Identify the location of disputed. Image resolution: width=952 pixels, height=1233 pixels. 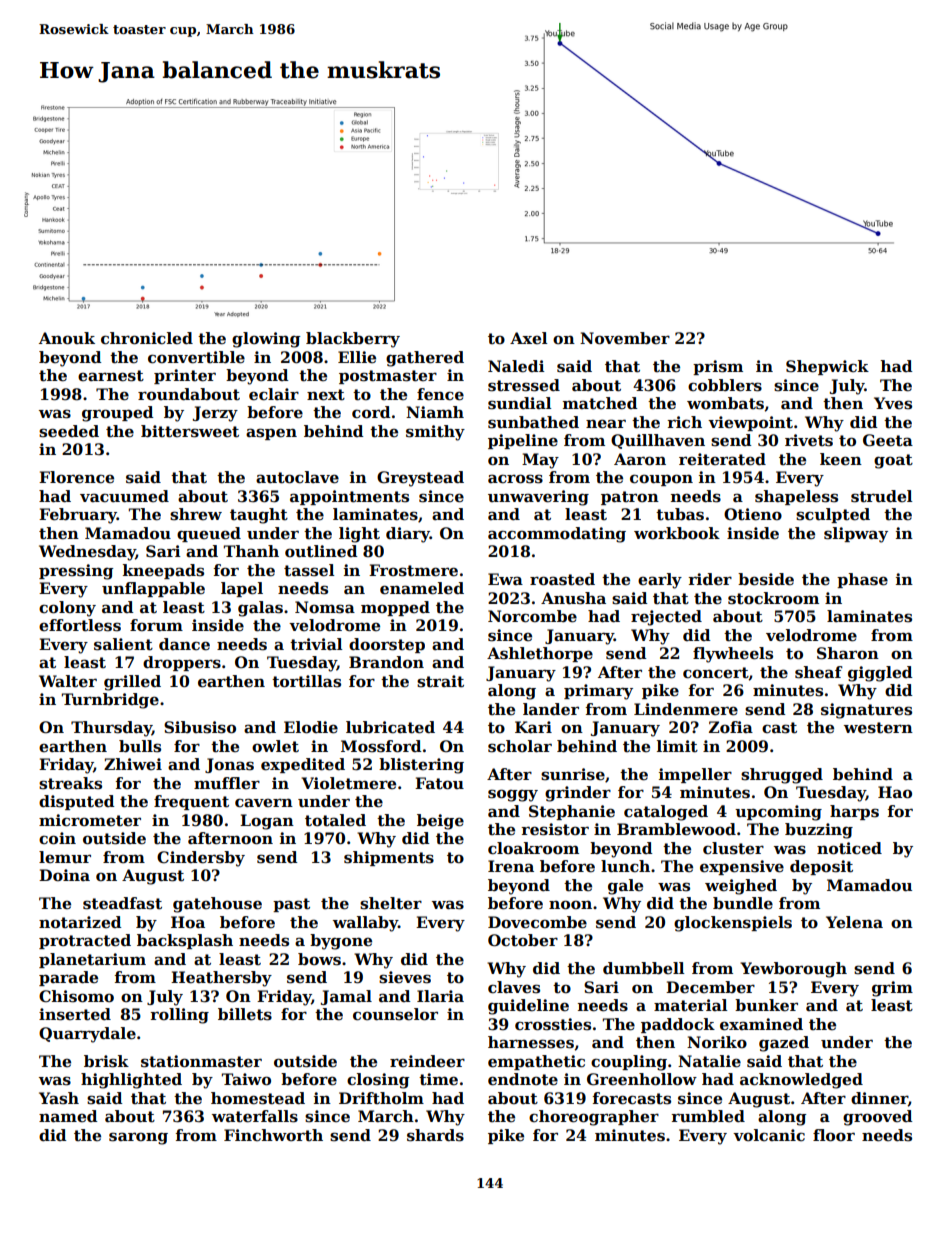
(77, 802).
